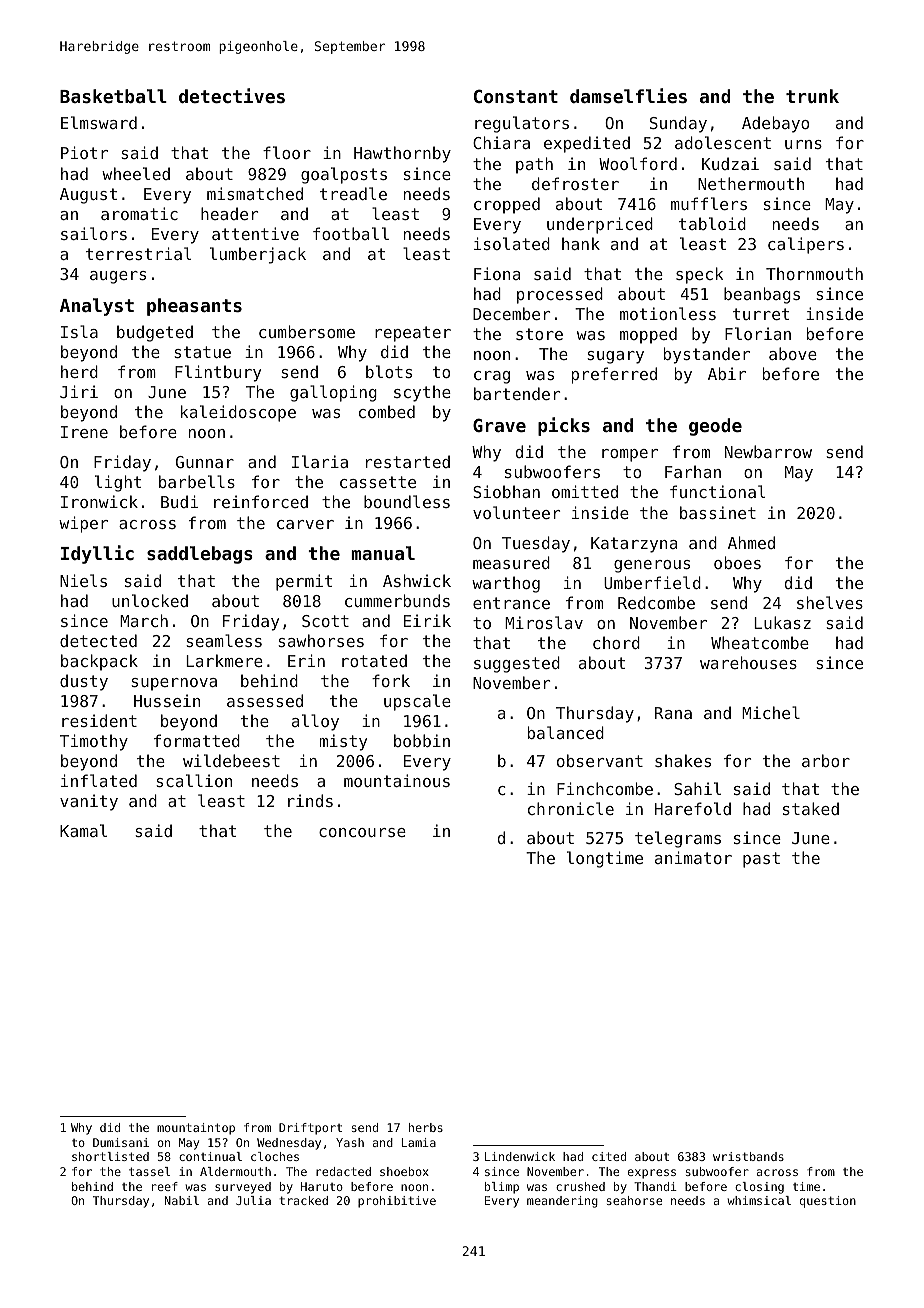 The image size is (924, 1308). What do you see at coordinates (113, 96) in the image?
I see `Basketball` at bounding box center [113, 96].
